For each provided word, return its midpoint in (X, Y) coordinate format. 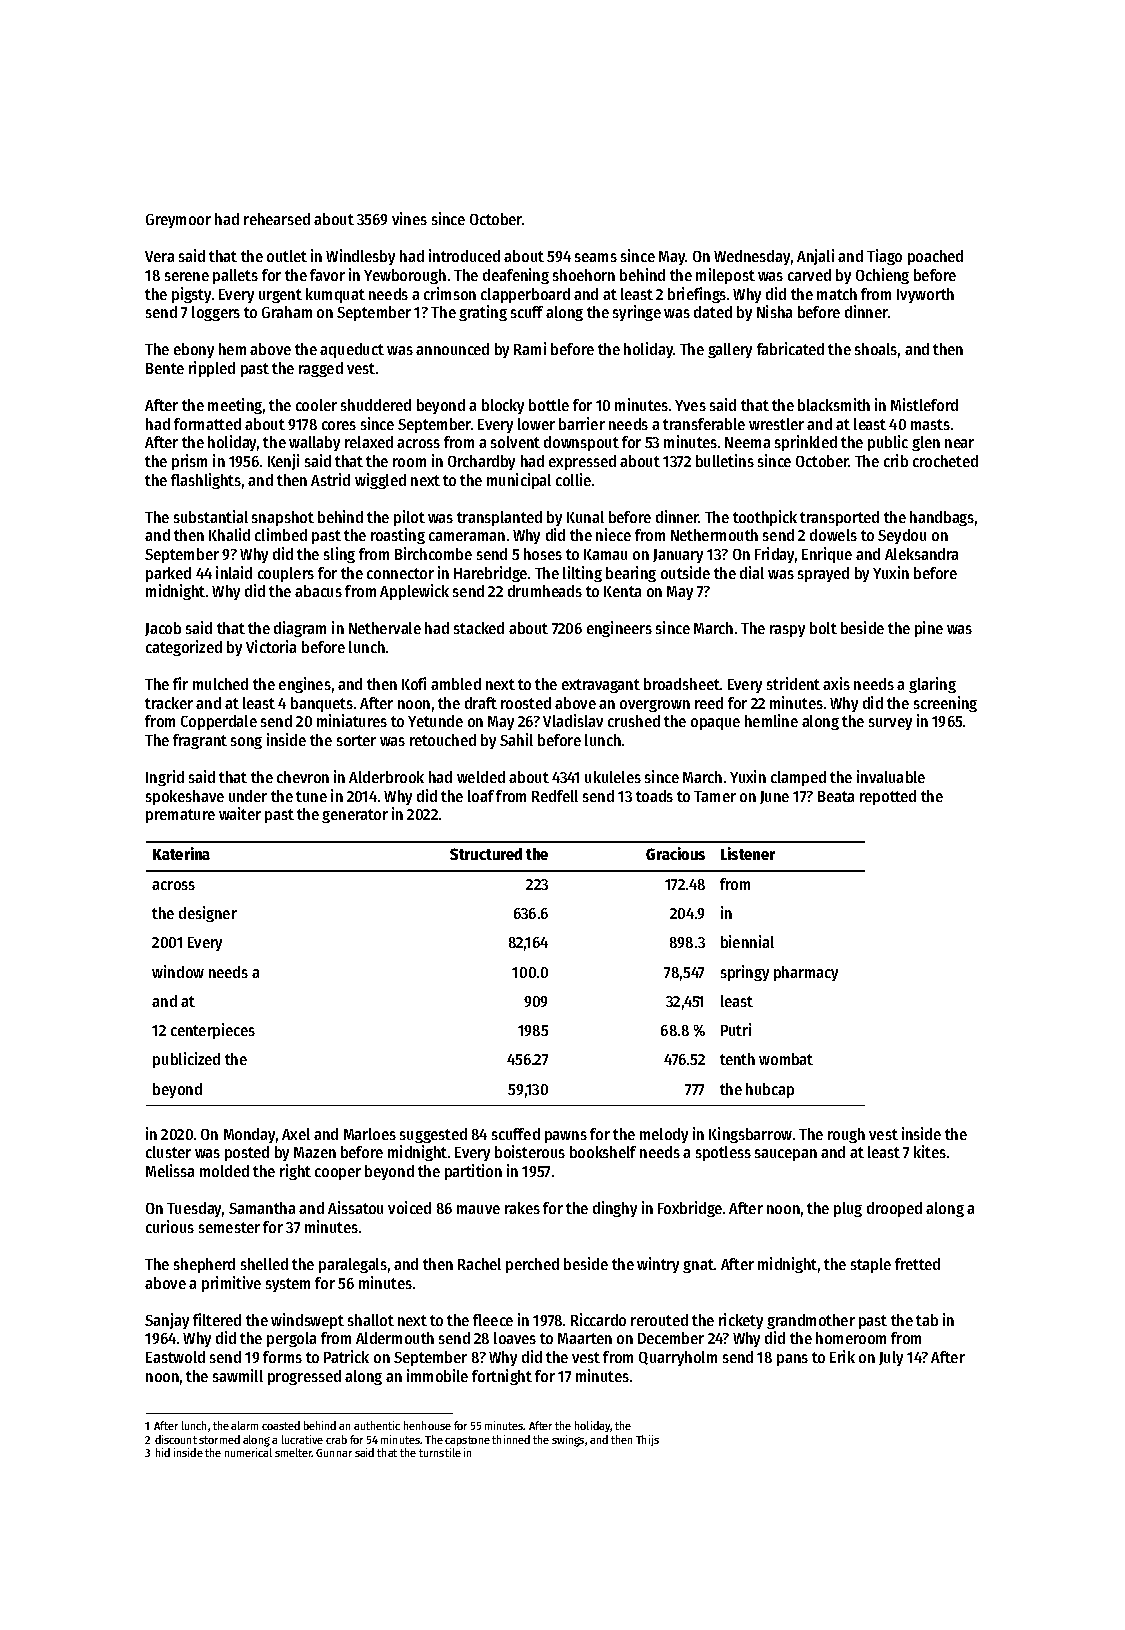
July (891, 1358)
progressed (304, 1377)
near (959, 443)
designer (208, 914)
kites (930, 1151)
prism (189, 462)
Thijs (647, 1440)
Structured (486, 854)
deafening (516, 276)
